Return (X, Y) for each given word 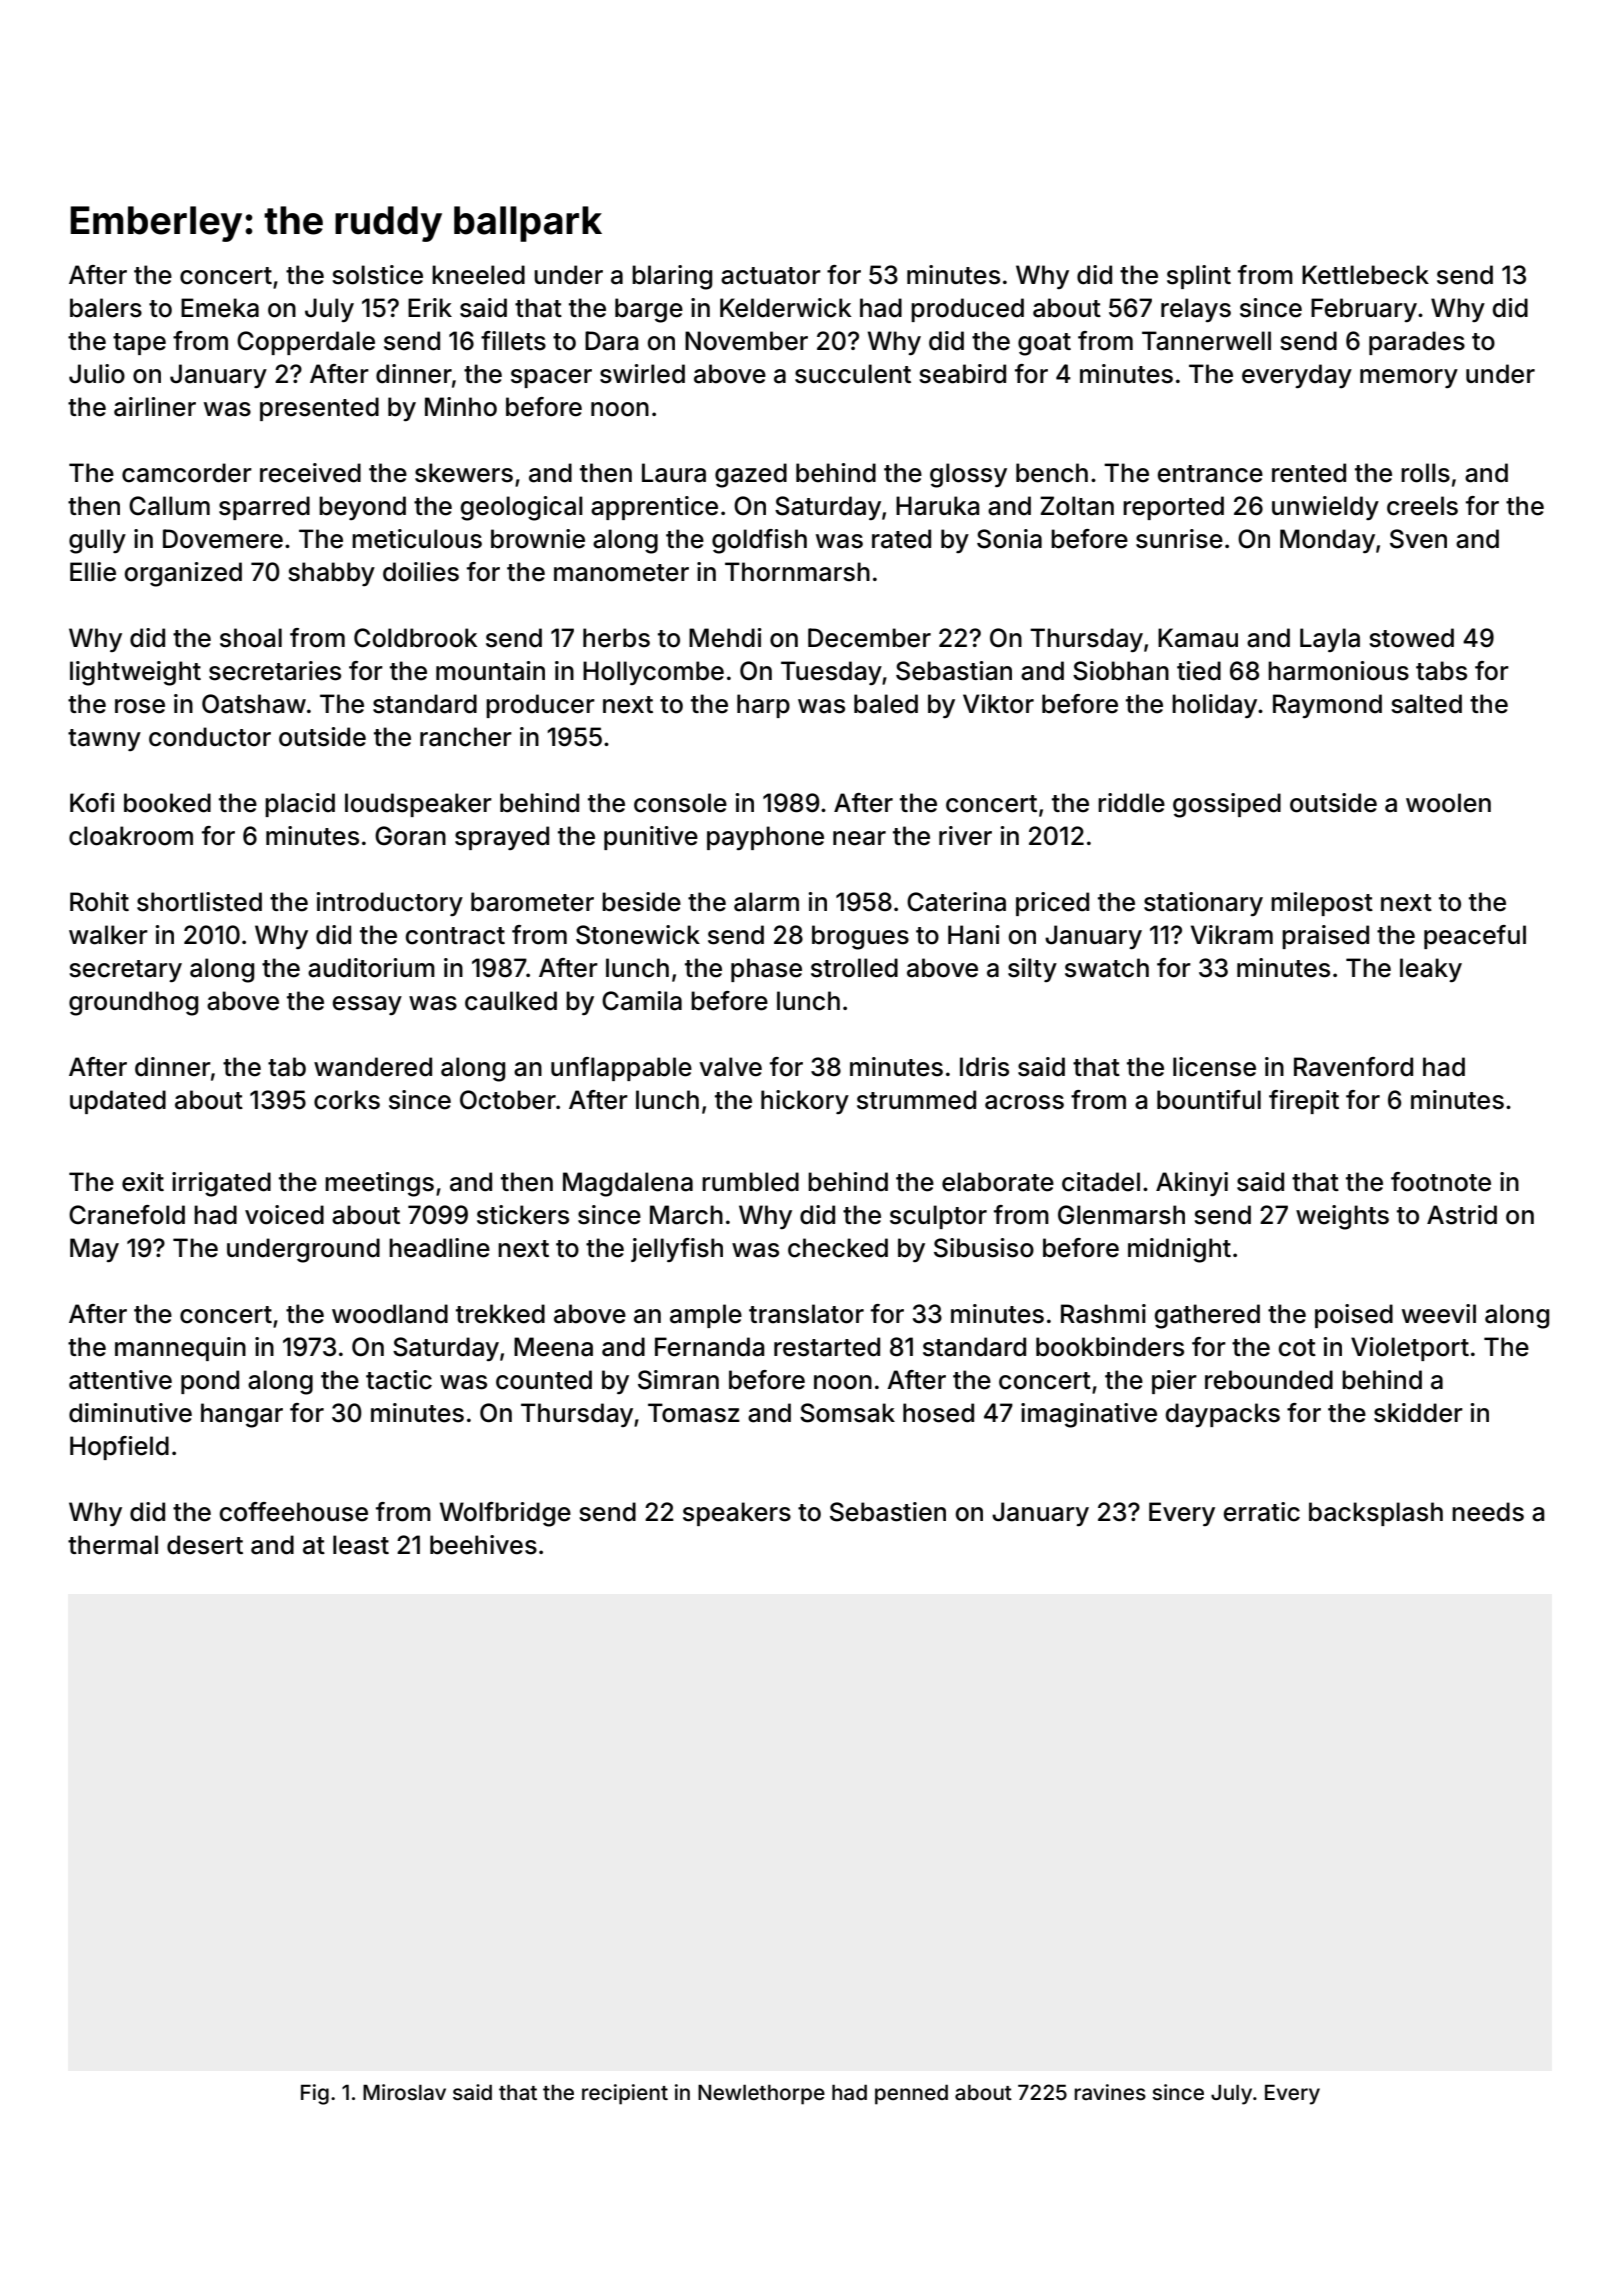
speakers (737, 1514)
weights (1342, 1217)
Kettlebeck (1365, 275)
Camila (642, 1001)
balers (106, 308)
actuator (771, 276)
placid (300, 805)
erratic (1262, 1512)
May (94, 1250)
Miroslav (404, 2092)
